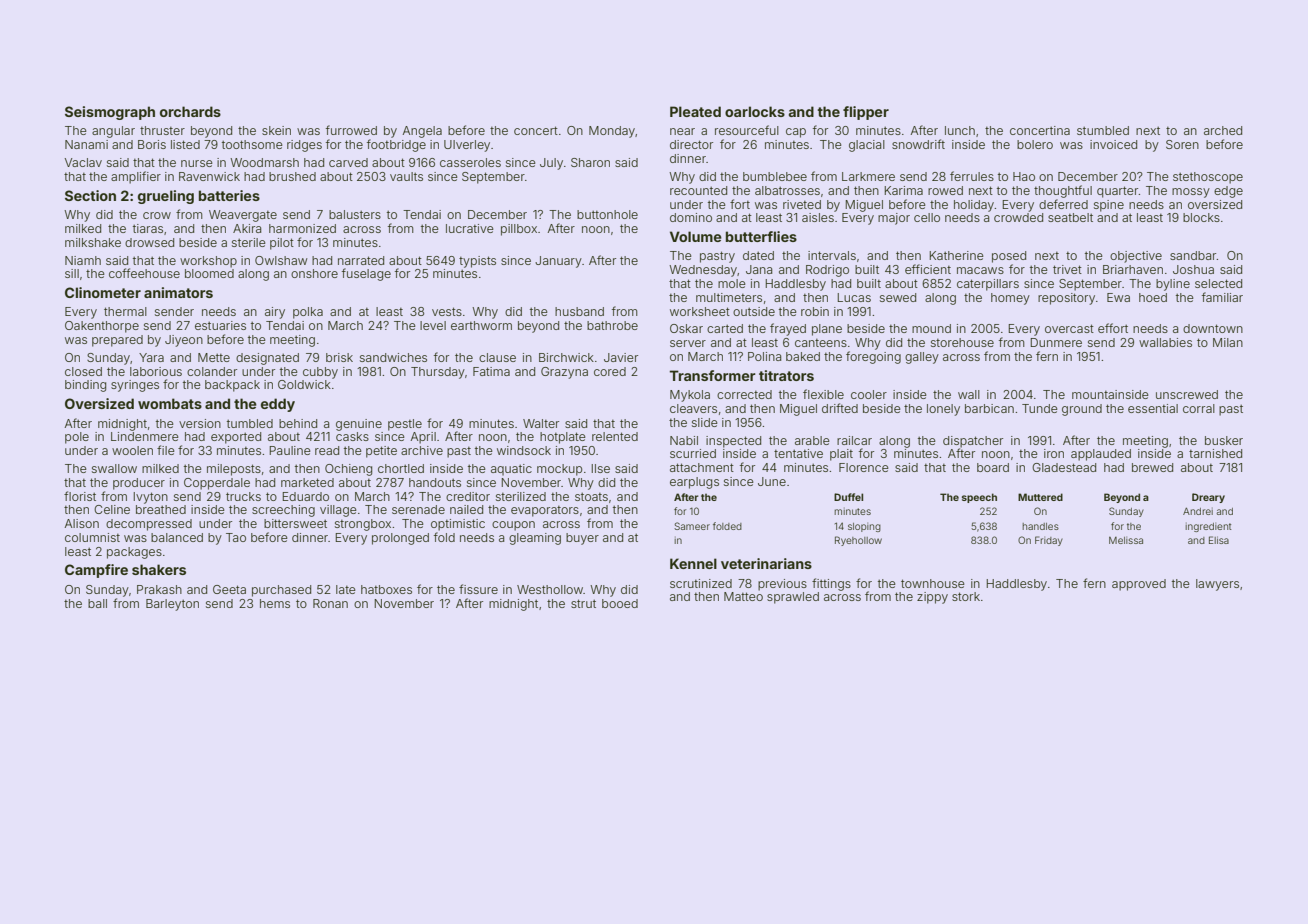 This screenshot has width=1308, height=924. Describe the element at coordinates (85, 386) in the screenshot. I see `binding` at that location.
